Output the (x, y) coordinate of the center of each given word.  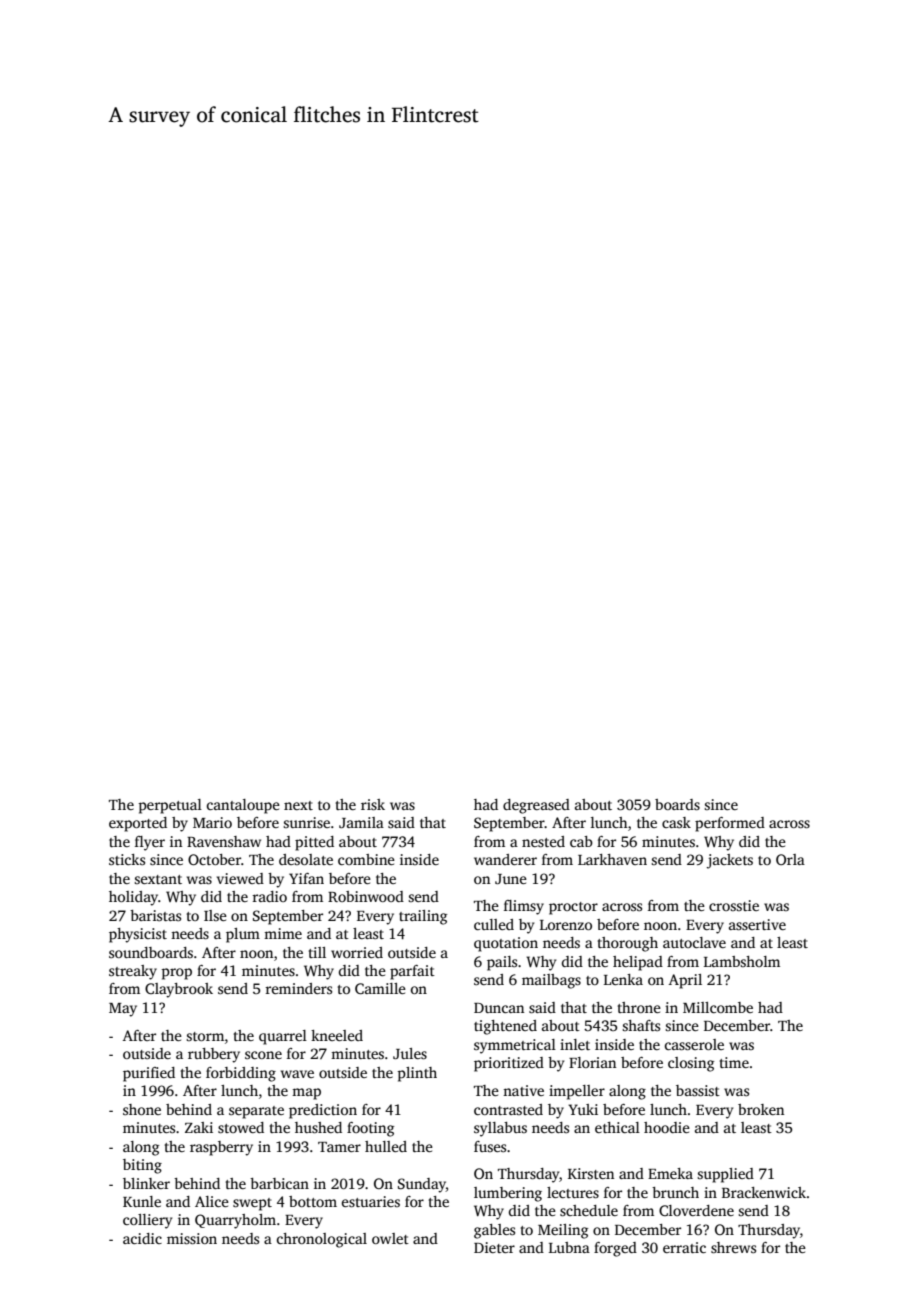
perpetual (170, 806)
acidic (142, 1238)
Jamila (361, 822)
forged (615, 1249)
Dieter (494, 1247)
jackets (730, 861)
